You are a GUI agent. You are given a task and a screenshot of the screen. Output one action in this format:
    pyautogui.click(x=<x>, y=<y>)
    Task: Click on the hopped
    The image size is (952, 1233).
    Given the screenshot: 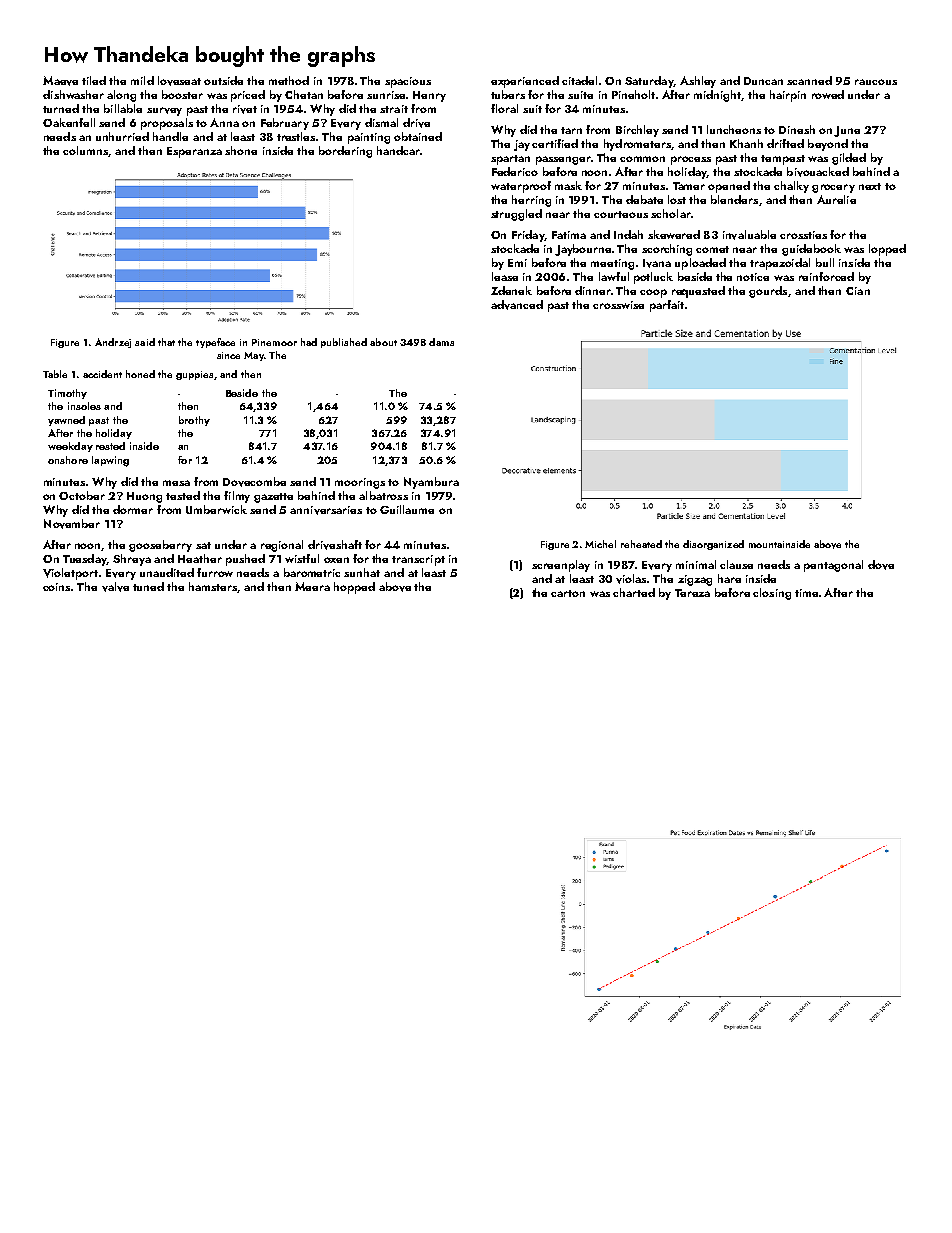 What is the action you would take?
    pyautogui.click(x=354, y=588)
